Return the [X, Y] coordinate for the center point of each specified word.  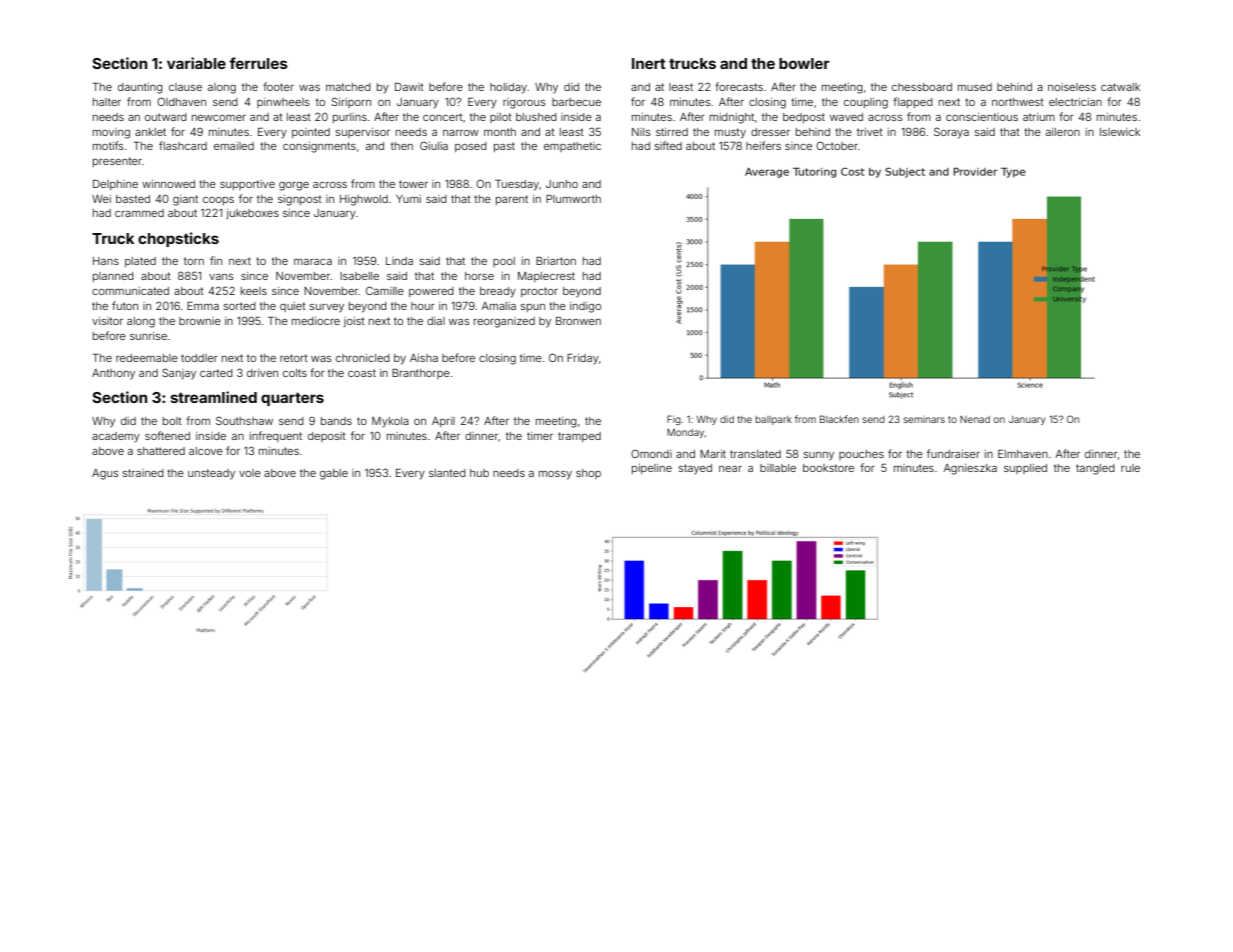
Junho [562, 184]
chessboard [922, 87]
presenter [117, 162]
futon [125, 305]
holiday [508, 88]
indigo [585, 307]
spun [533, 308]
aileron [1063, 132]
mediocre [316, 321]
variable [196, 63]
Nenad [975, 419]
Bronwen [578, 321]
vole [250, 473]
